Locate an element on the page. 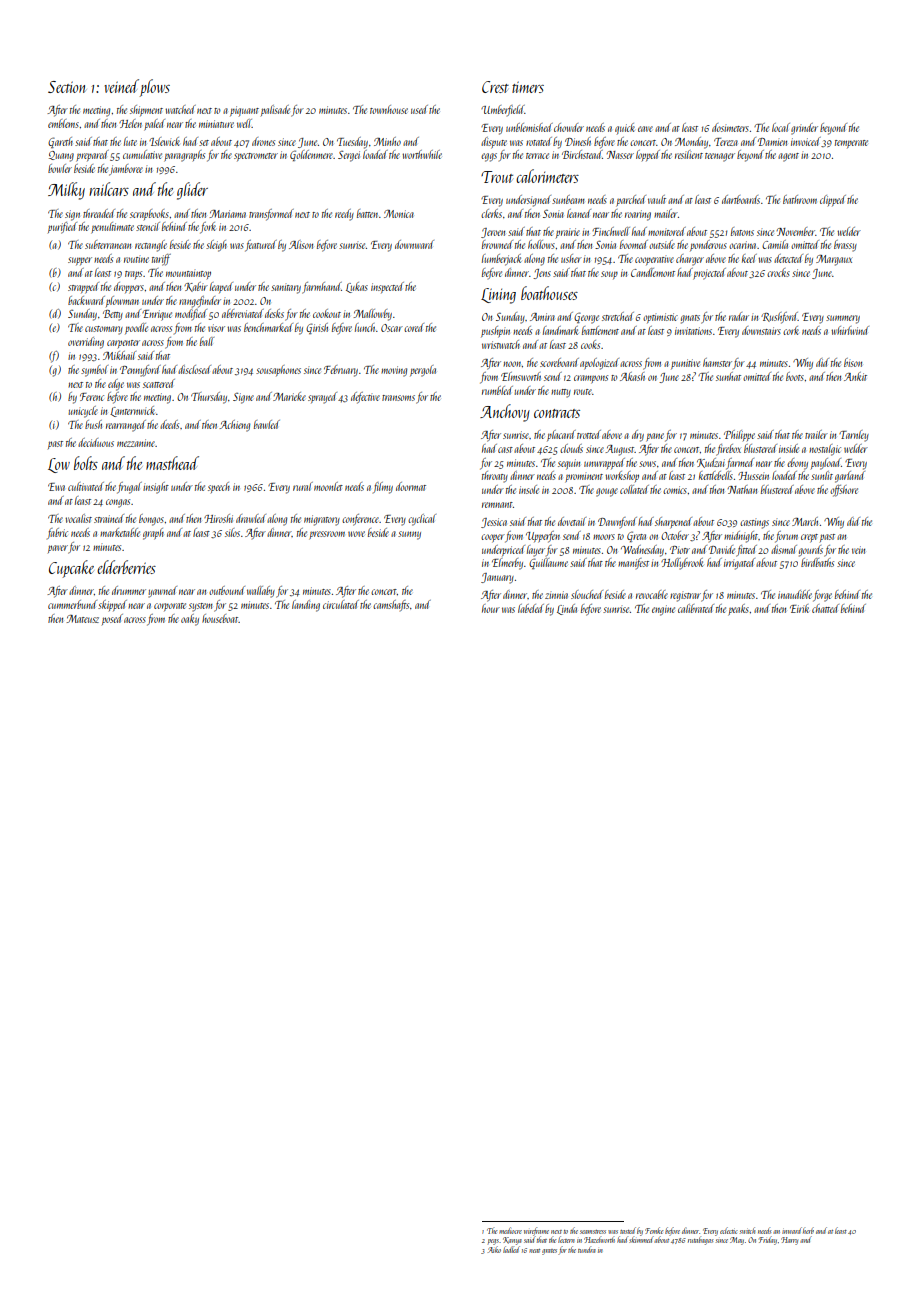  railcars is located at coordinates (109, 189).
